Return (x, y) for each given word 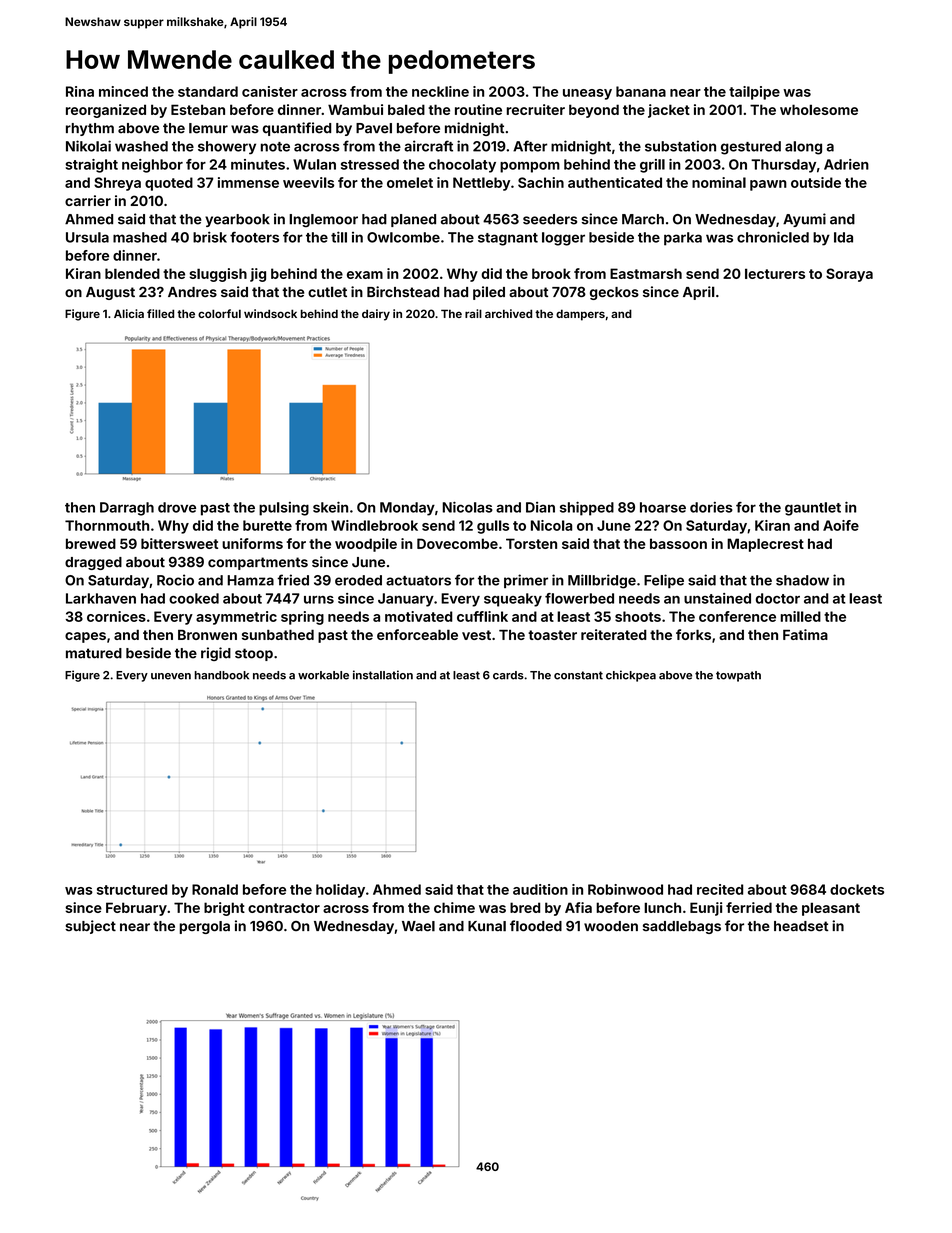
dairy (376, 315)
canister (270, 91)
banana (641, 91)
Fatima (805, 634)
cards (508, 675)
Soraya (849, 275)
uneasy (587, 94)
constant (578, 675)
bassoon (678, 543)
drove (177, 507)
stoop (254, 654)
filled (160, 313)
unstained (717, 598)
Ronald (215, 889)
